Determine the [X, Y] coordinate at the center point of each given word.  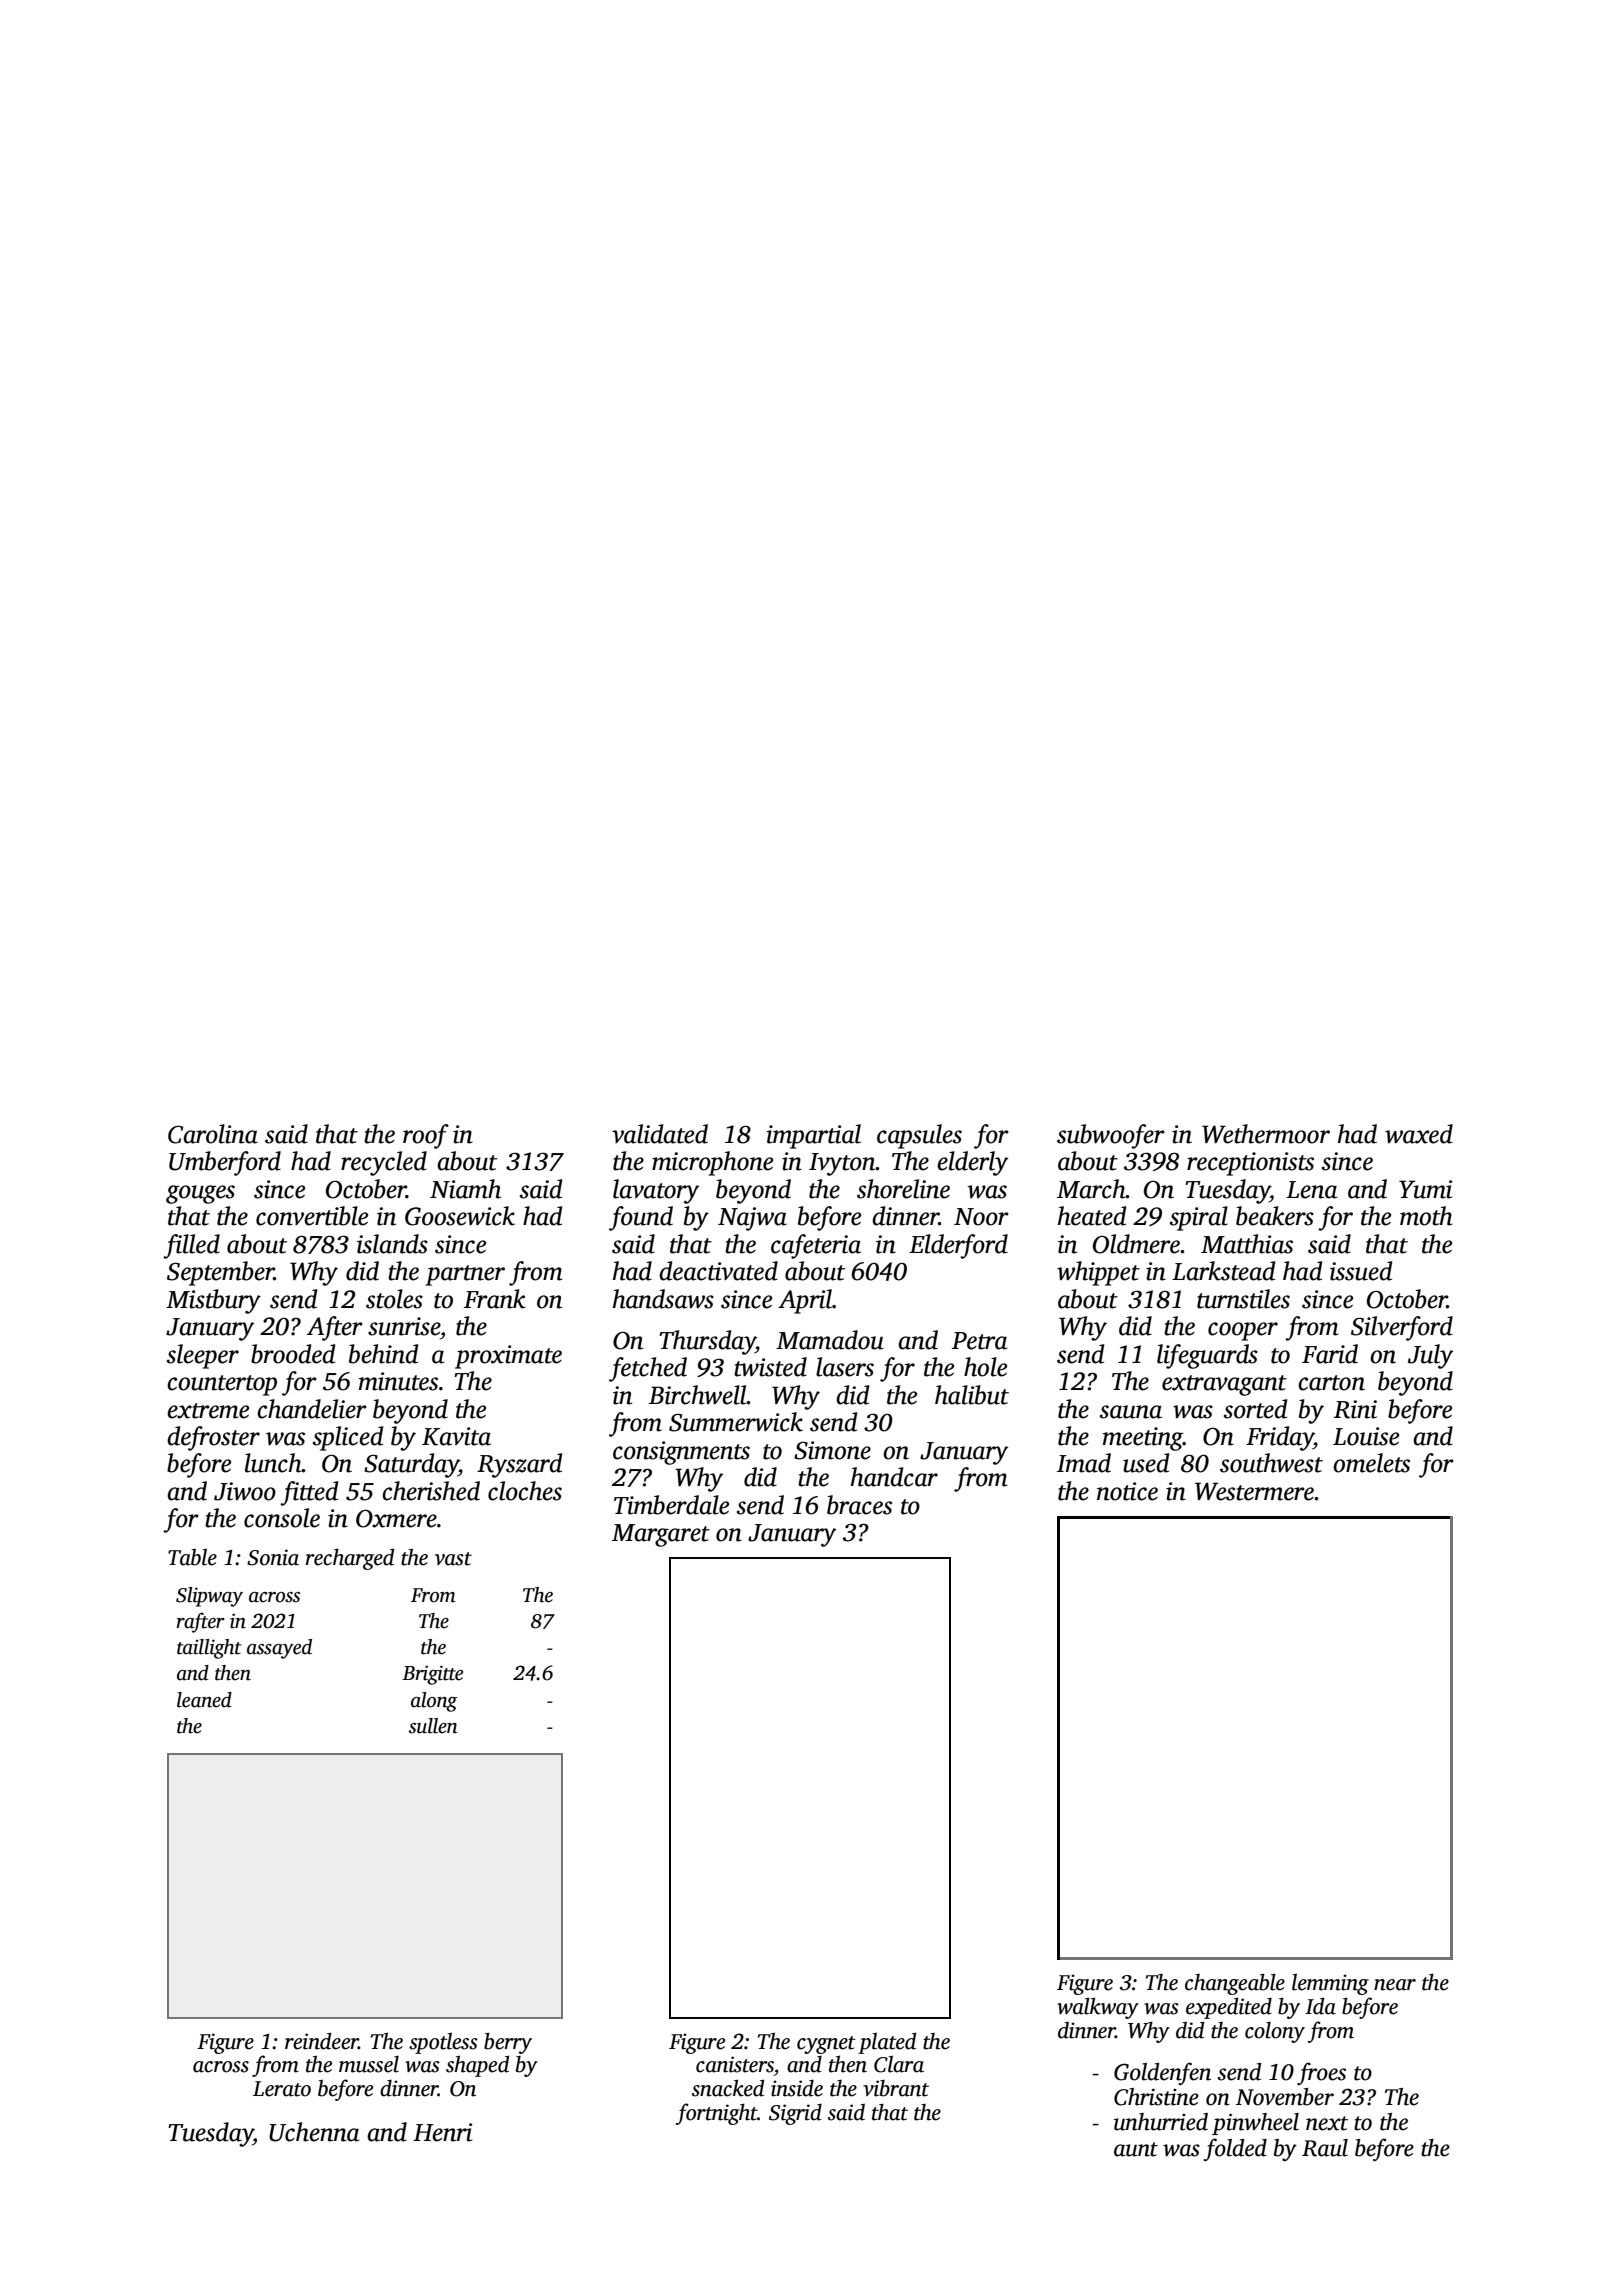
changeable [1235, 1984]
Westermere [1255, 1491]
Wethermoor [1266, 1134]
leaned [204, 1700]
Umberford [225, 1163]
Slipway [209, 1597]
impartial [813, 1136]
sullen [433, 1726]
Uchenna [314, 2132]
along [434, 1702]
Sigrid [795, 2114]
